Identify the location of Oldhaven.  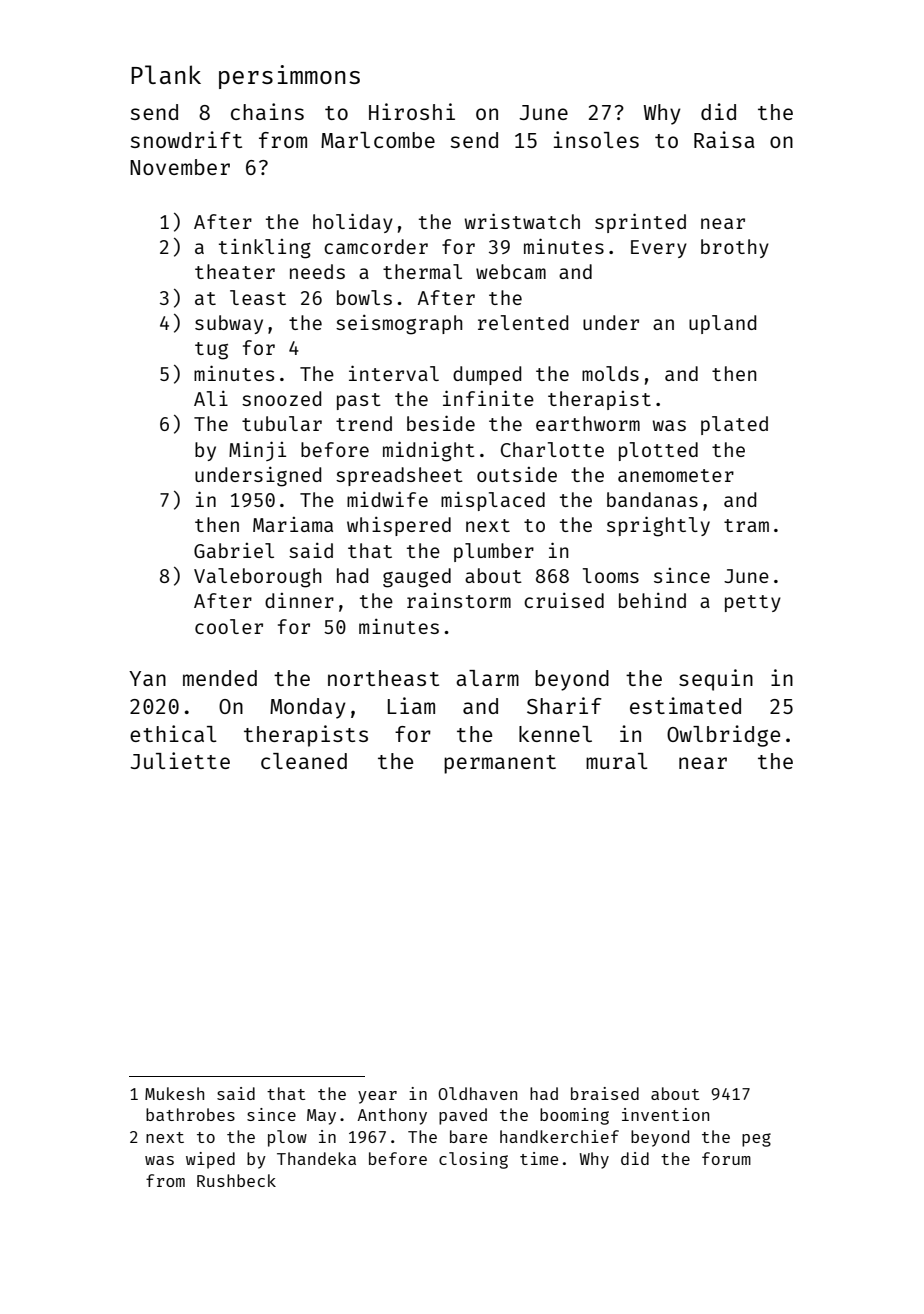
(477, 1093).
